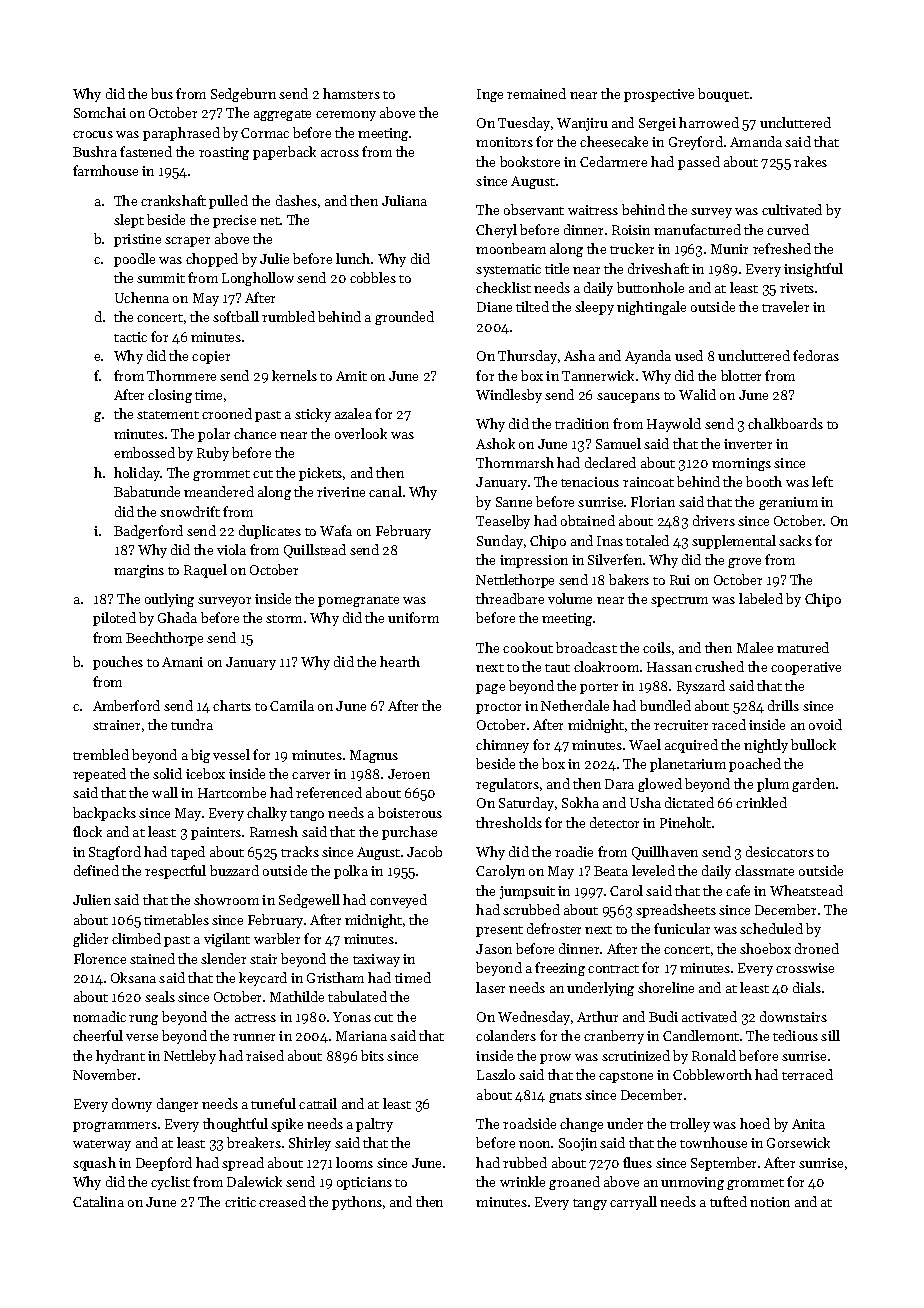 This screenshot has width=924, height=1308. What do you see at coordinates (284, 619) in the screenshot?
I see `storm` at bounding box center [284, 619].
